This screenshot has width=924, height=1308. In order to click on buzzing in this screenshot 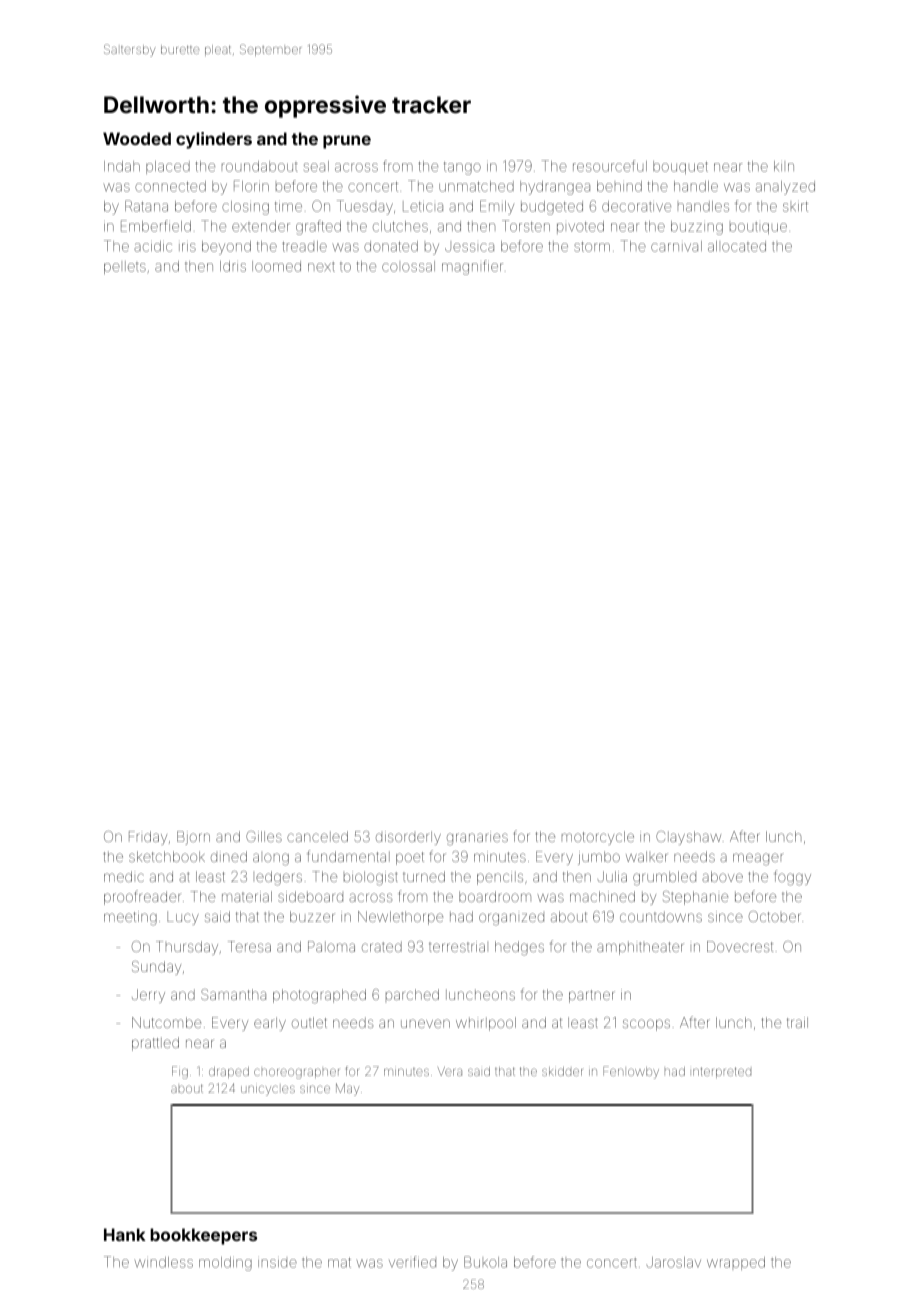, I will do `click(697, 228)`.
